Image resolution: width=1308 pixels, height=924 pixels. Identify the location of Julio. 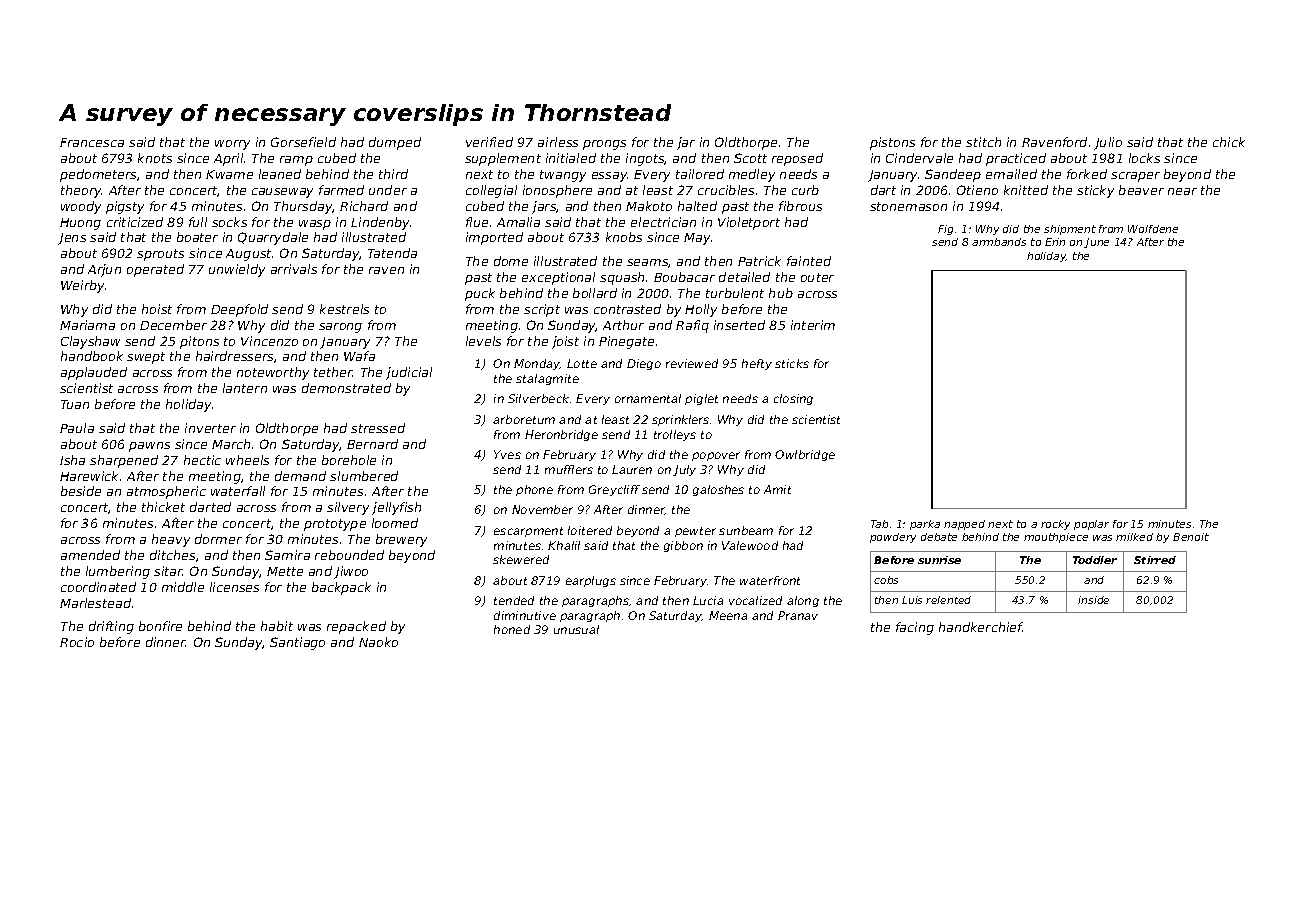
(1108, 143).
